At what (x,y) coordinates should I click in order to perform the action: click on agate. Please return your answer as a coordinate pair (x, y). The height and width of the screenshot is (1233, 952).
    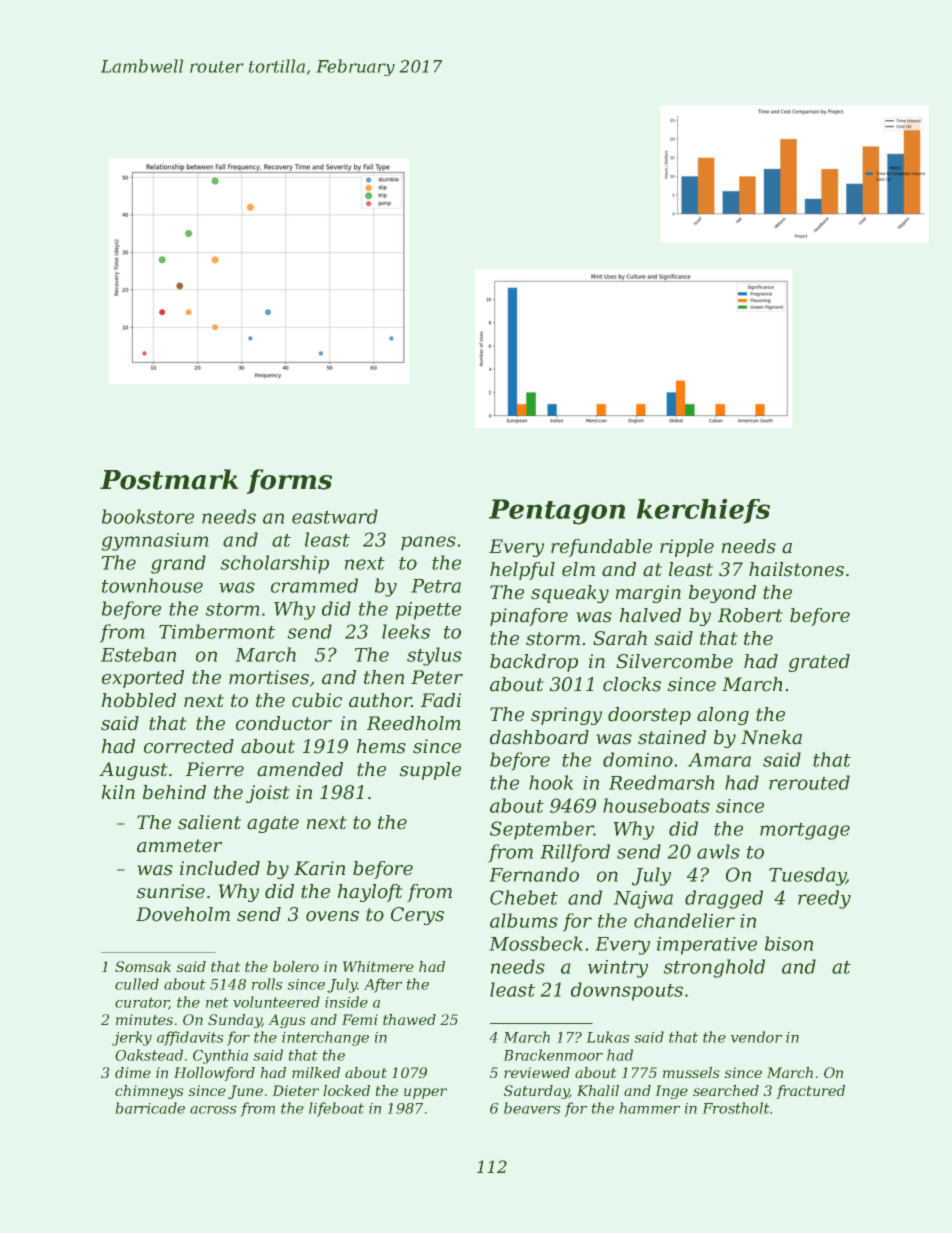
    Looking at the image, I should click on (273, 824).
